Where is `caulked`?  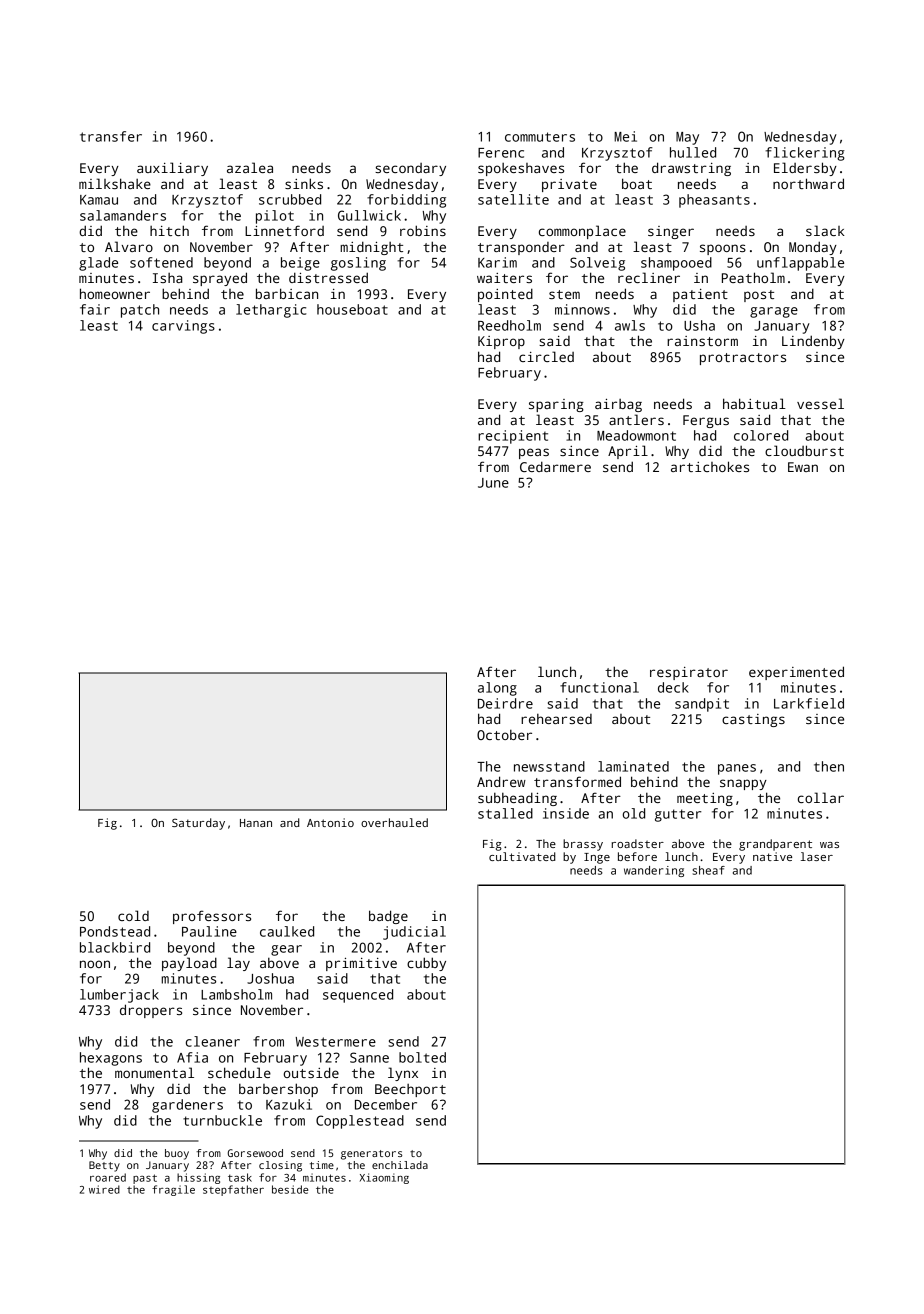
caulked is located at coordinates (287, 931).
